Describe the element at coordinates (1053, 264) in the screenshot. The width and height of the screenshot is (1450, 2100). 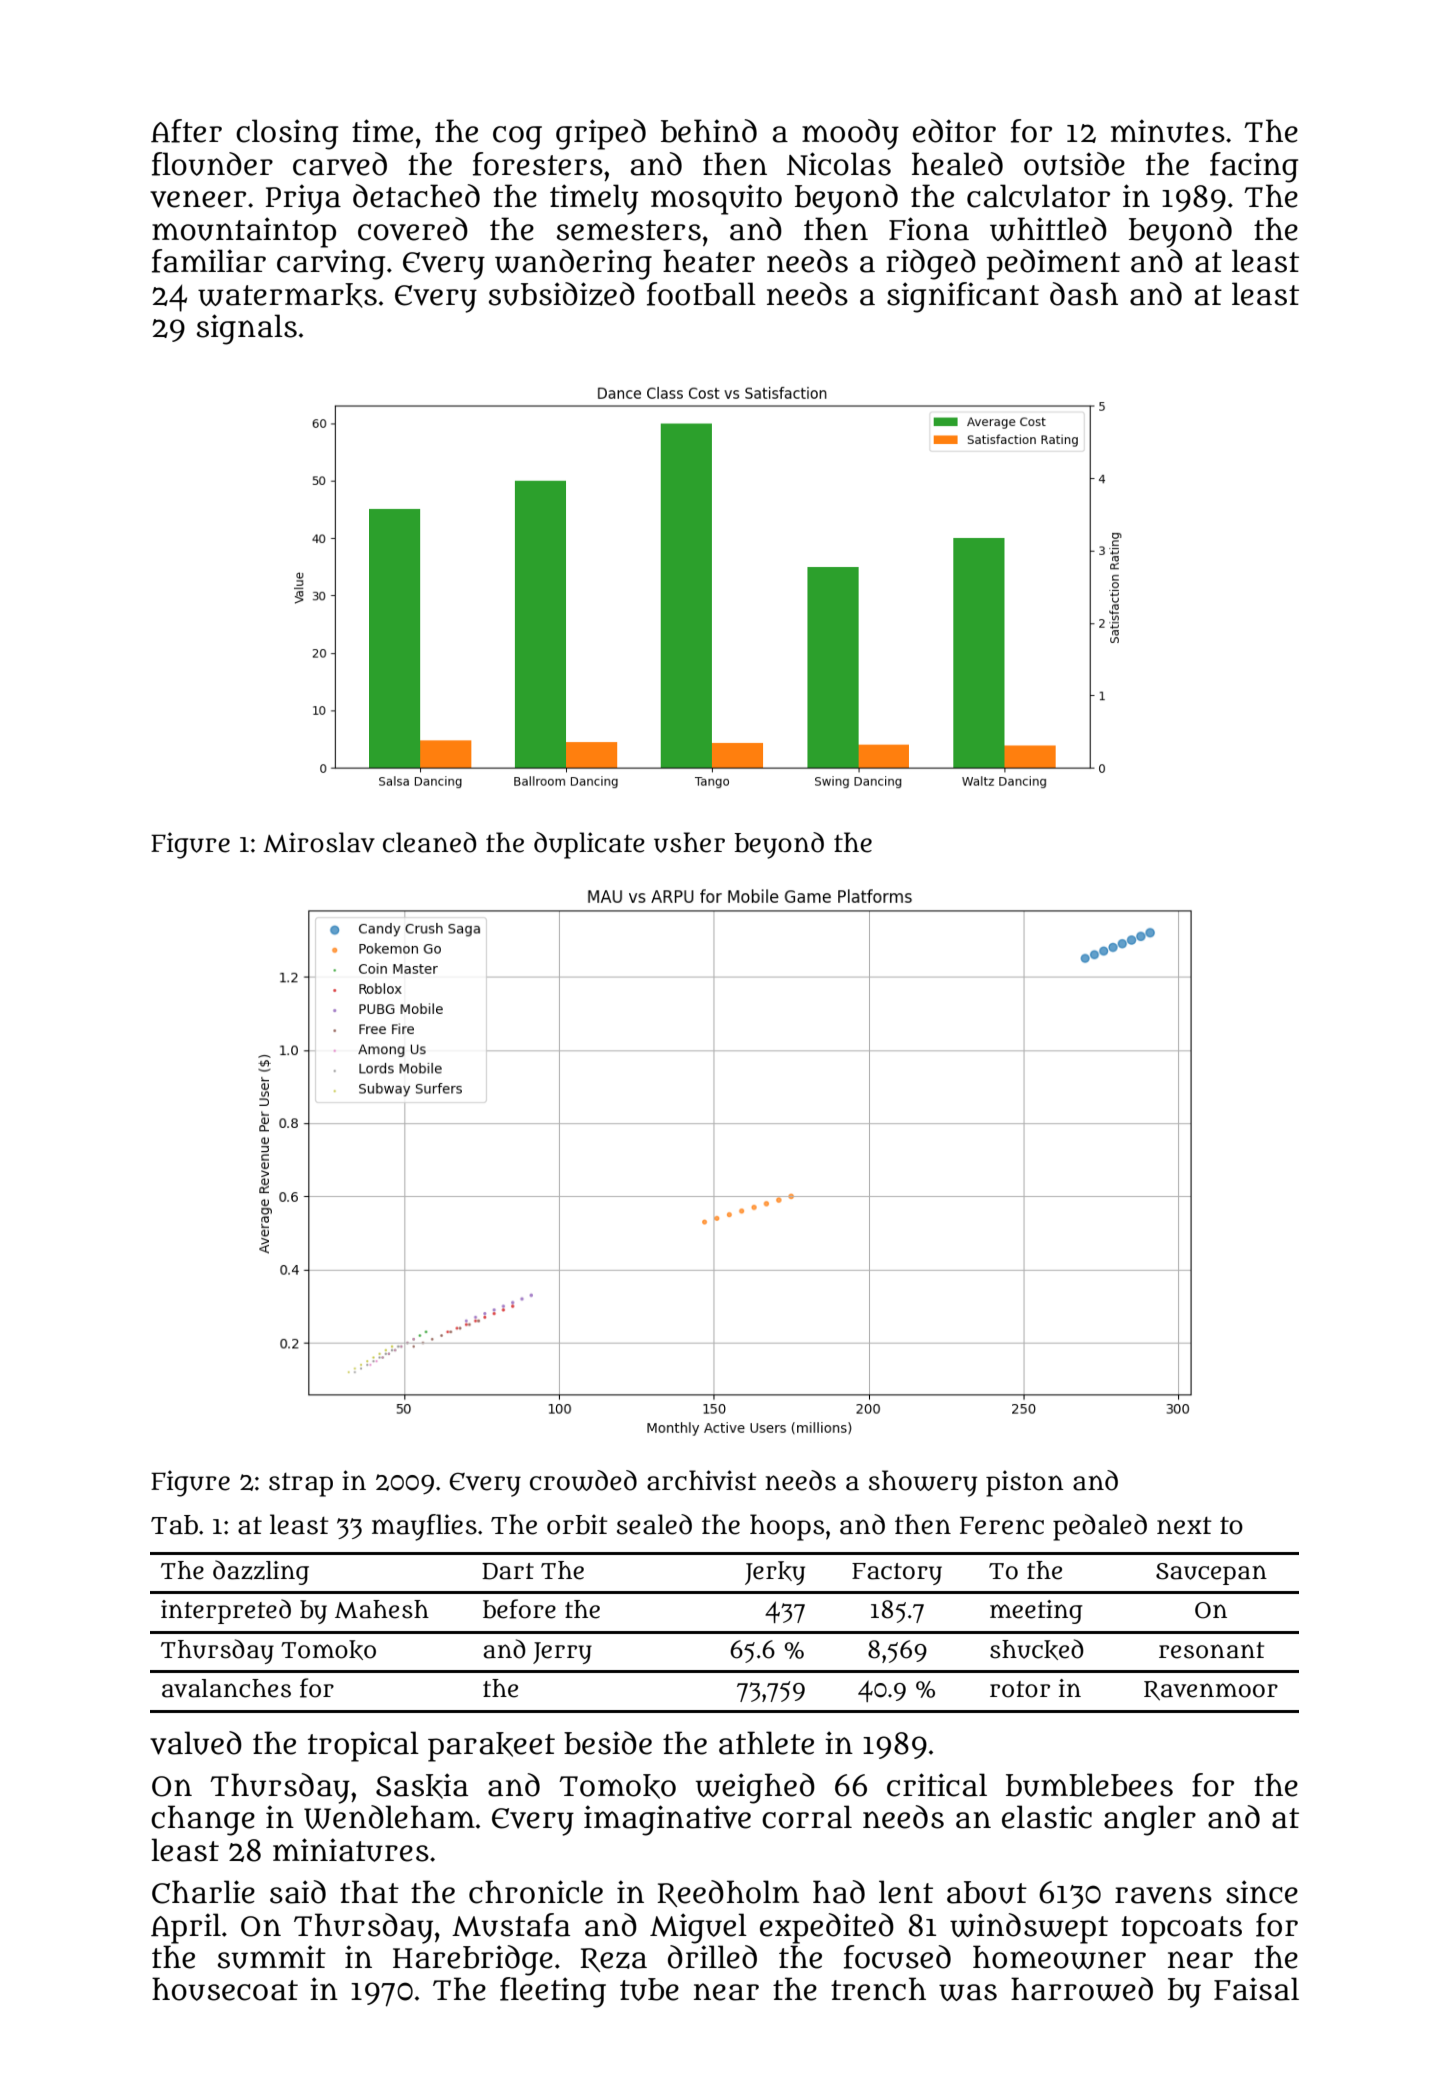
I see `pediment` at that location.
